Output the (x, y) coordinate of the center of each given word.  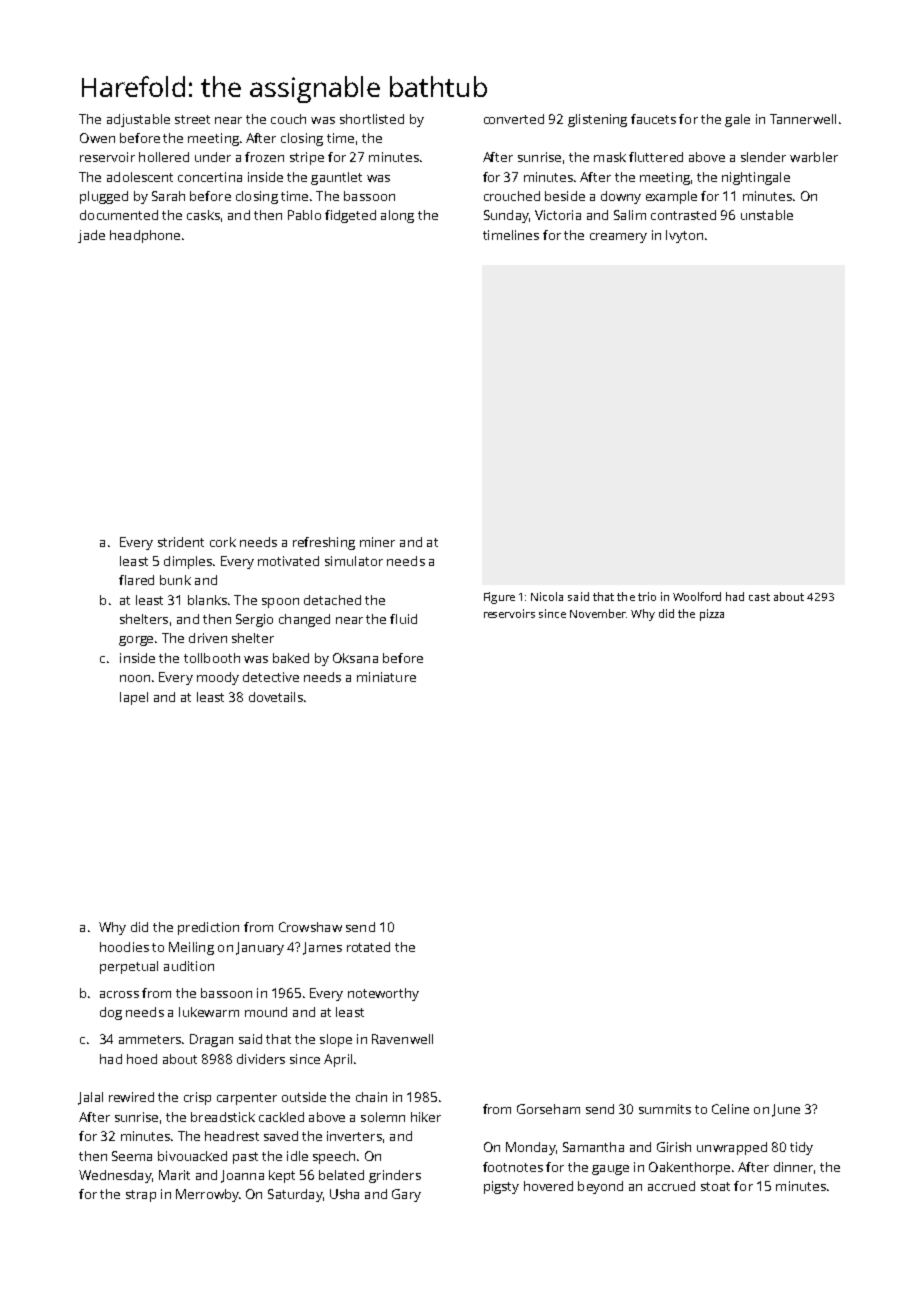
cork (223, 542)
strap (141, 1196)
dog (111, 1013)
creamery (618, 238)
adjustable (138, 120)
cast (759, 597)
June (786, 1110)
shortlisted (372, 119)
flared (136, 580)
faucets (653, 119)
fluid (403, 619)
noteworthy (383, 994)
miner (377, 542)
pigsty (501, 1187)
